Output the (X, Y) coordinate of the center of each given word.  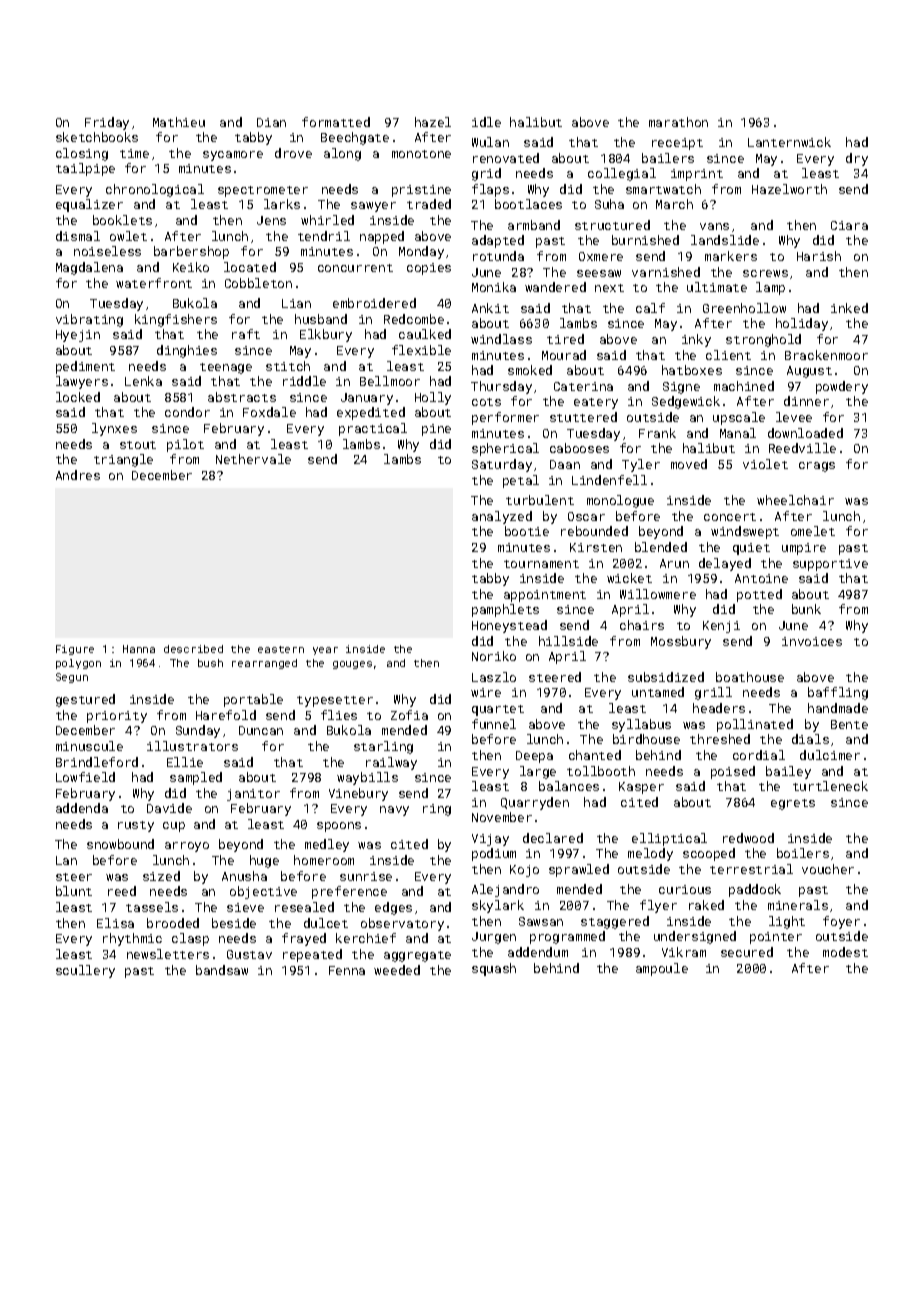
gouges (352, 665)
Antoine (761, 578)
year (325, 651)
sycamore (233, 156)
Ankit (490, 308)
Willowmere (658, 594)
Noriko (494, 656)
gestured (85, 700)
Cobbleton (258, 283)
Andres (78, 475)
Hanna (139, 649)
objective (263, 892)
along (342, 154)
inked (849, 308)
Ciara (849, 225)
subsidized (666, 677)
